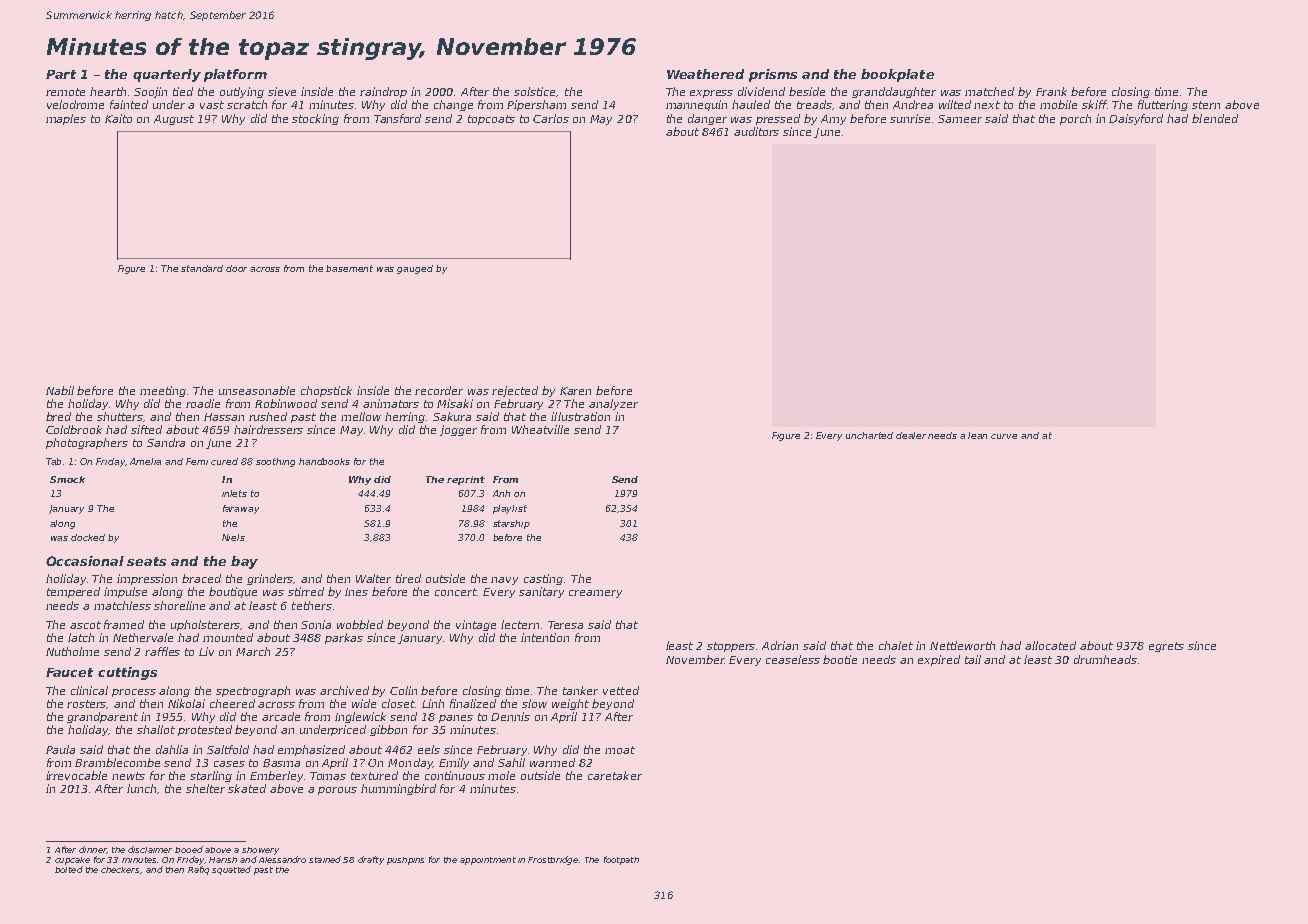 The image size is (1308, 924). What do you see at coordinates (476, 625) in the image?
I see `vintage` at bounding box center [476, 625].
